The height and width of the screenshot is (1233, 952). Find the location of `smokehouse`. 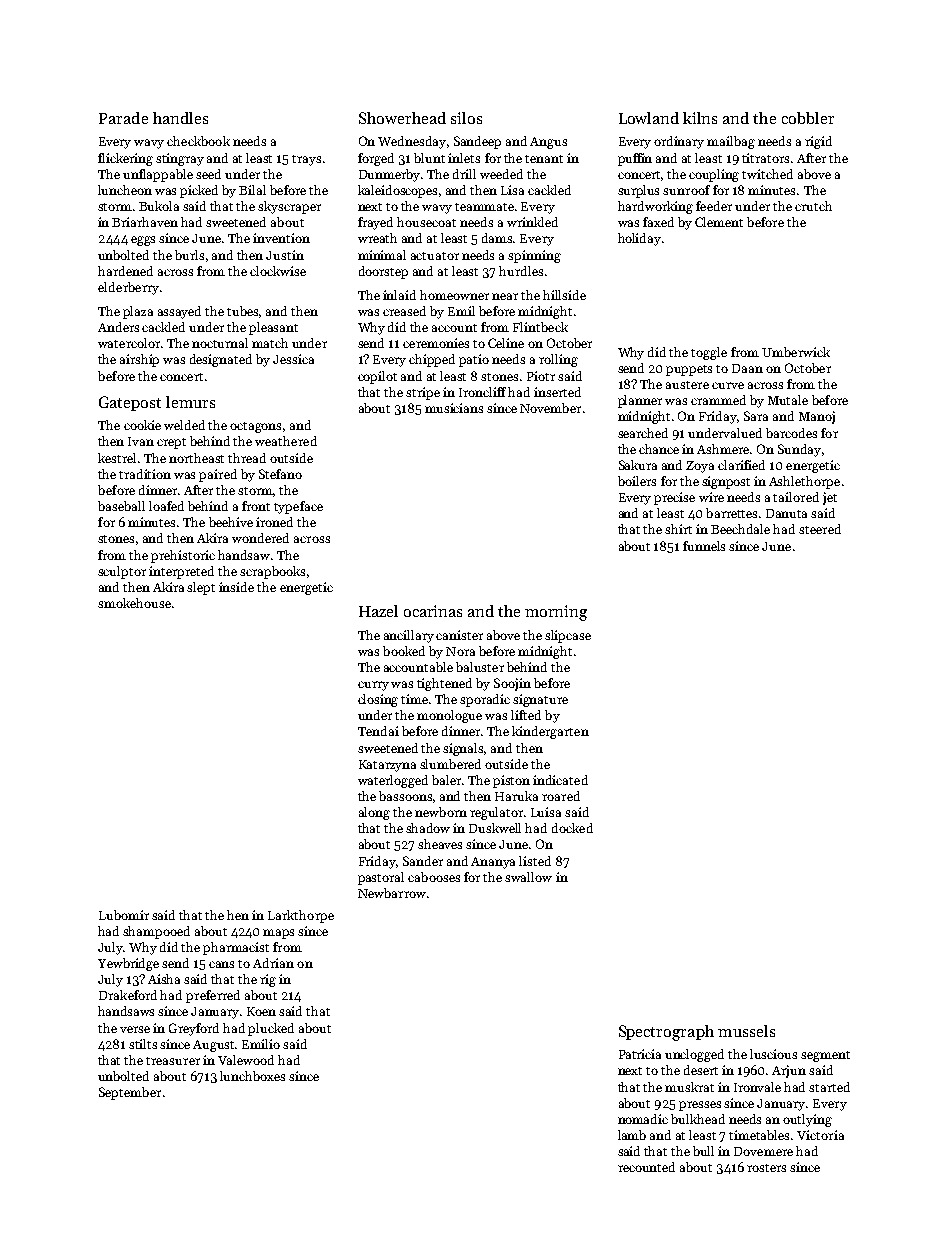

smokehouse is located at coordinates (134, 603).
